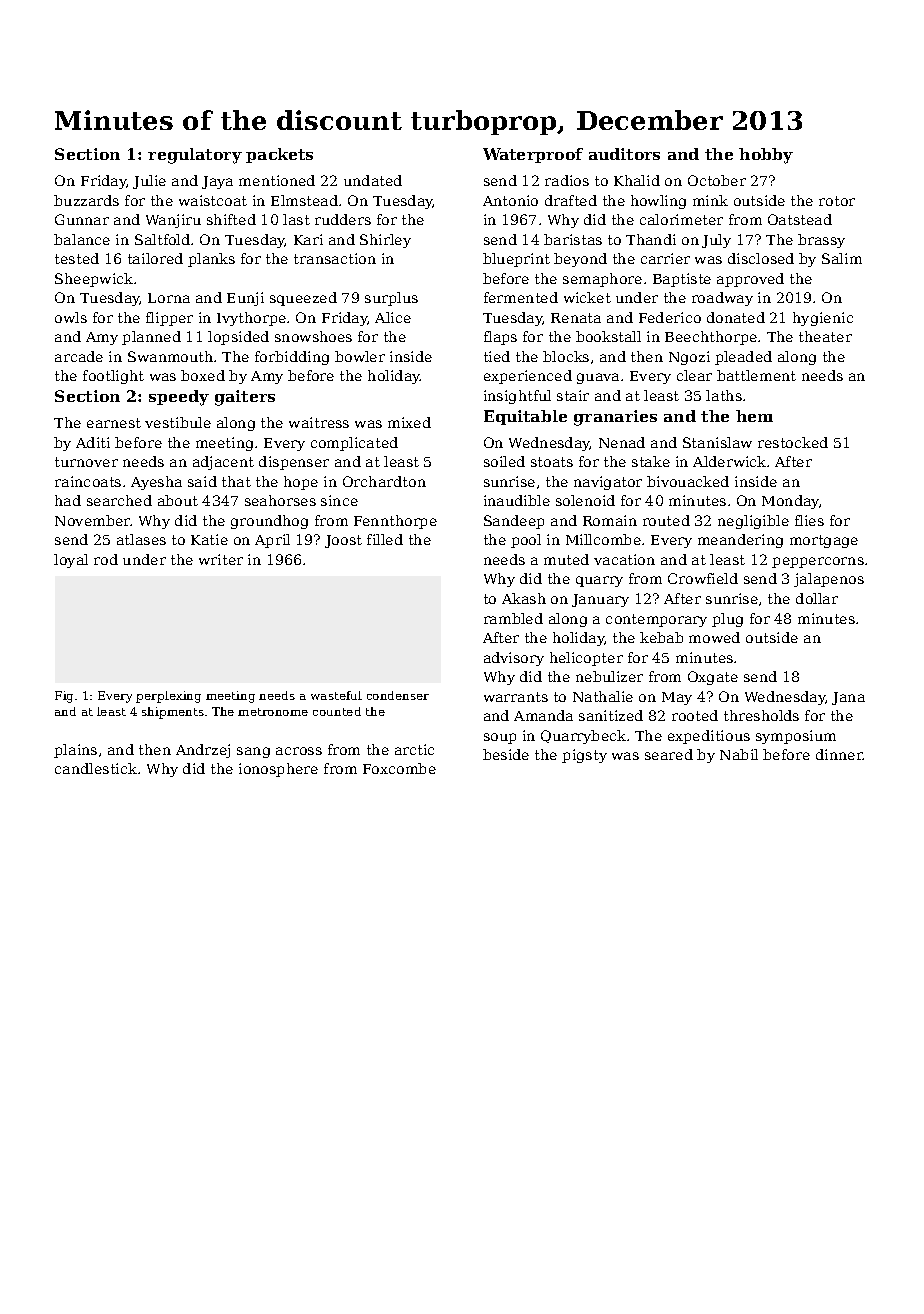 The height and width of the screenshot is (1314, 924). I want to click on regulatory, so click(195, 156).
